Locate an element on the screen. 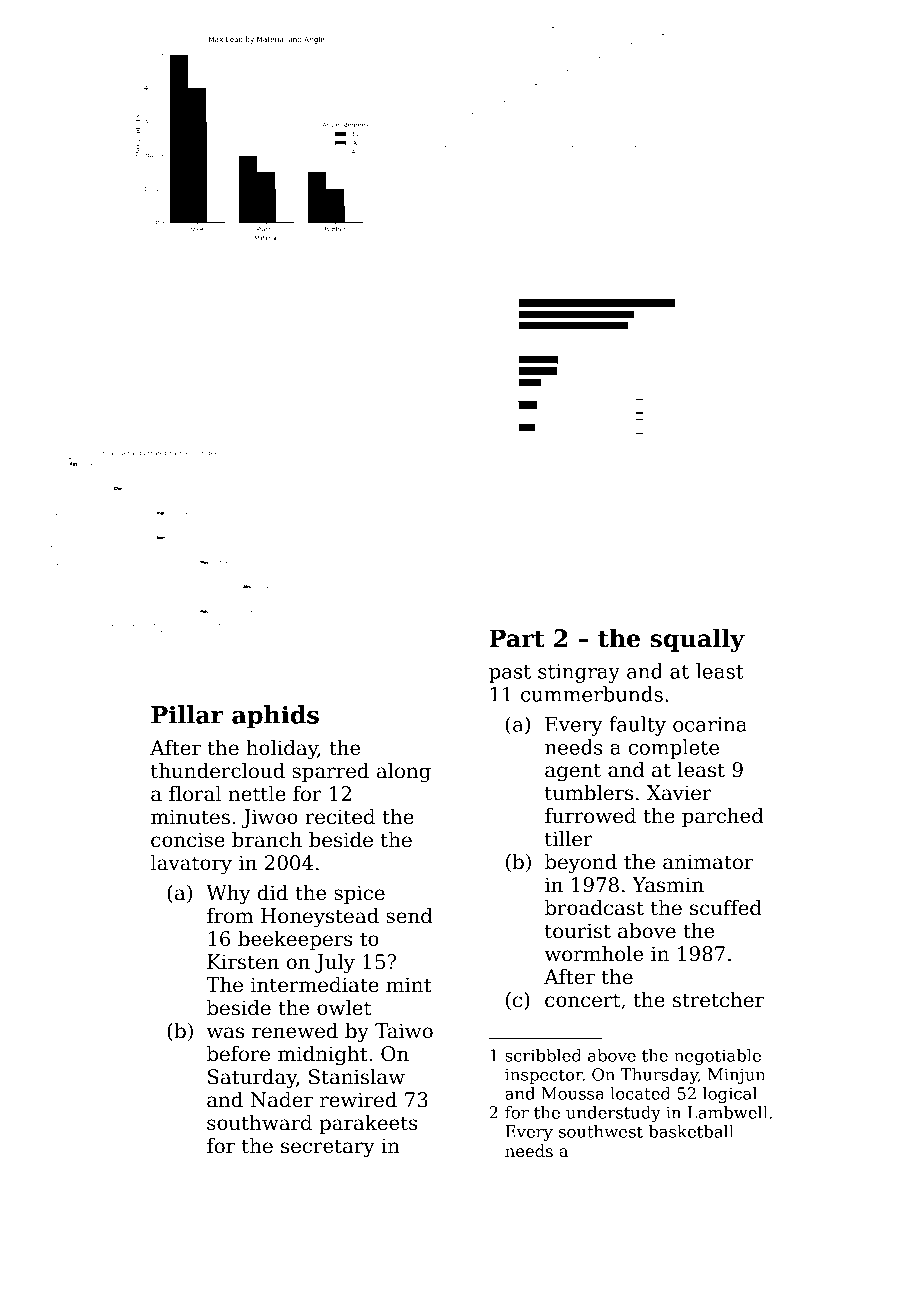 The width and height of the screenshot is (924, 1311). floral is located at coordinates (195, 794).
